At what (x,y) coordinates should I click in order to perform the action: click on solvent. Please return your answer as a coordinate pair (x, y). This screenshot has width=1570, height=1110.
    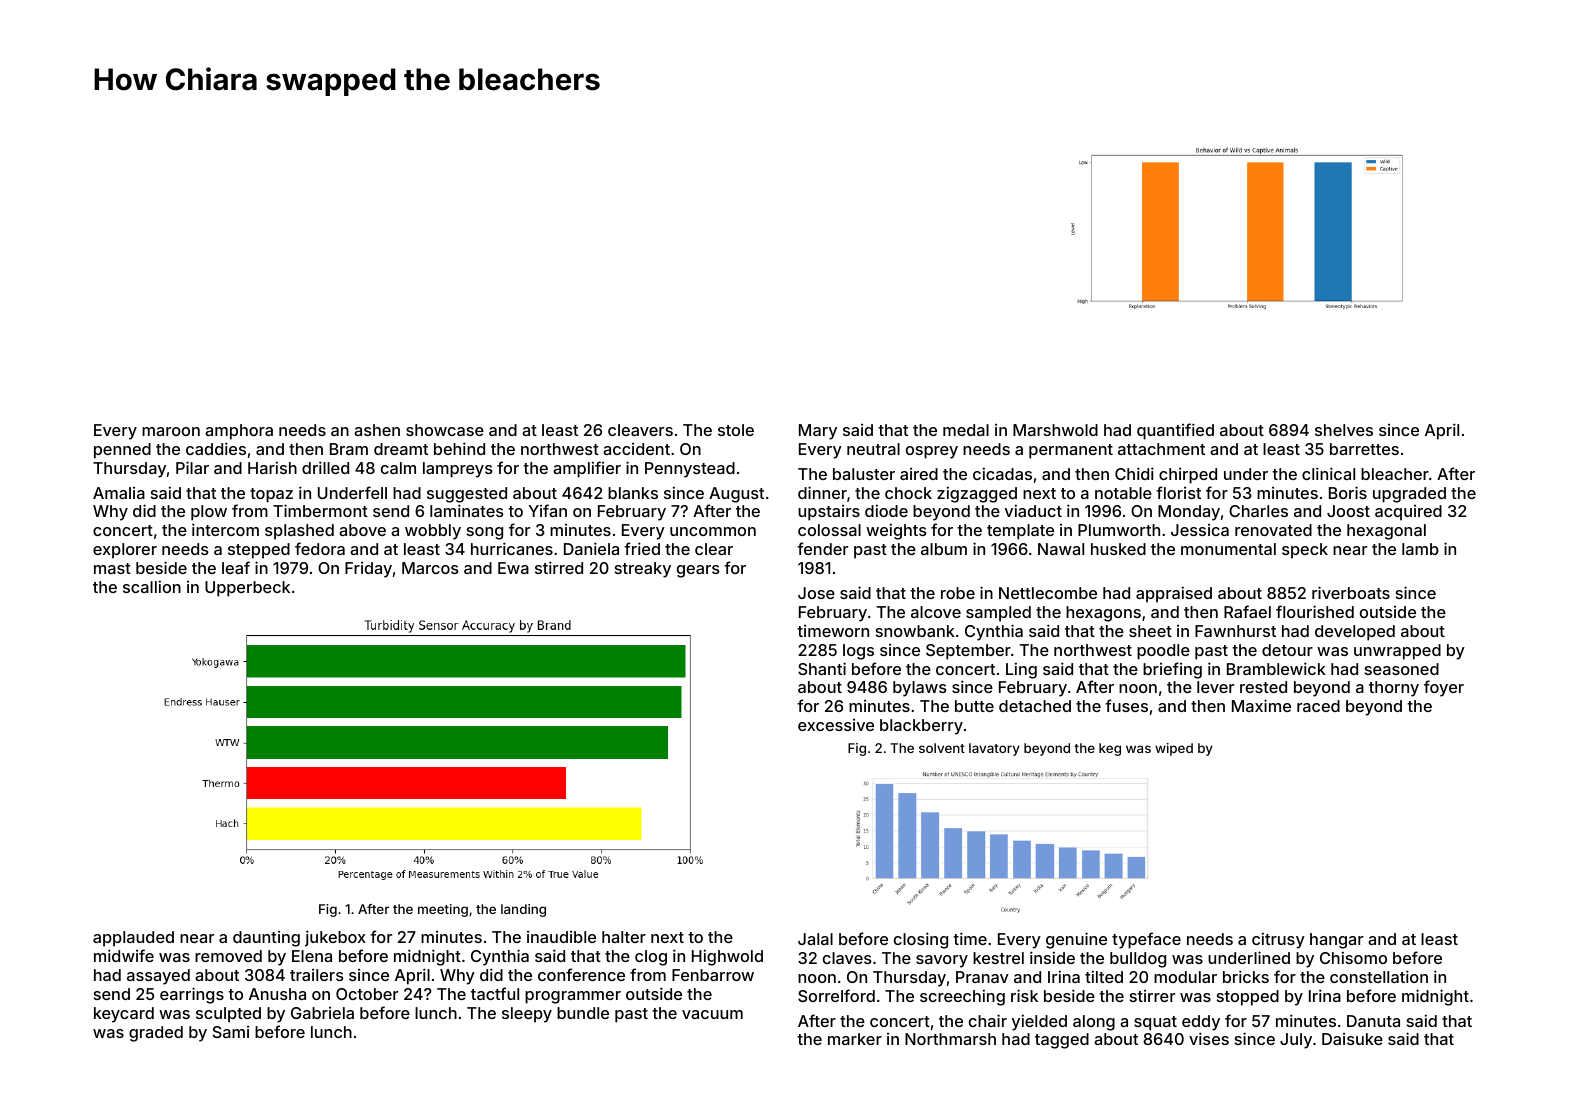
    Looking at the image, I should click on (942, 748).
